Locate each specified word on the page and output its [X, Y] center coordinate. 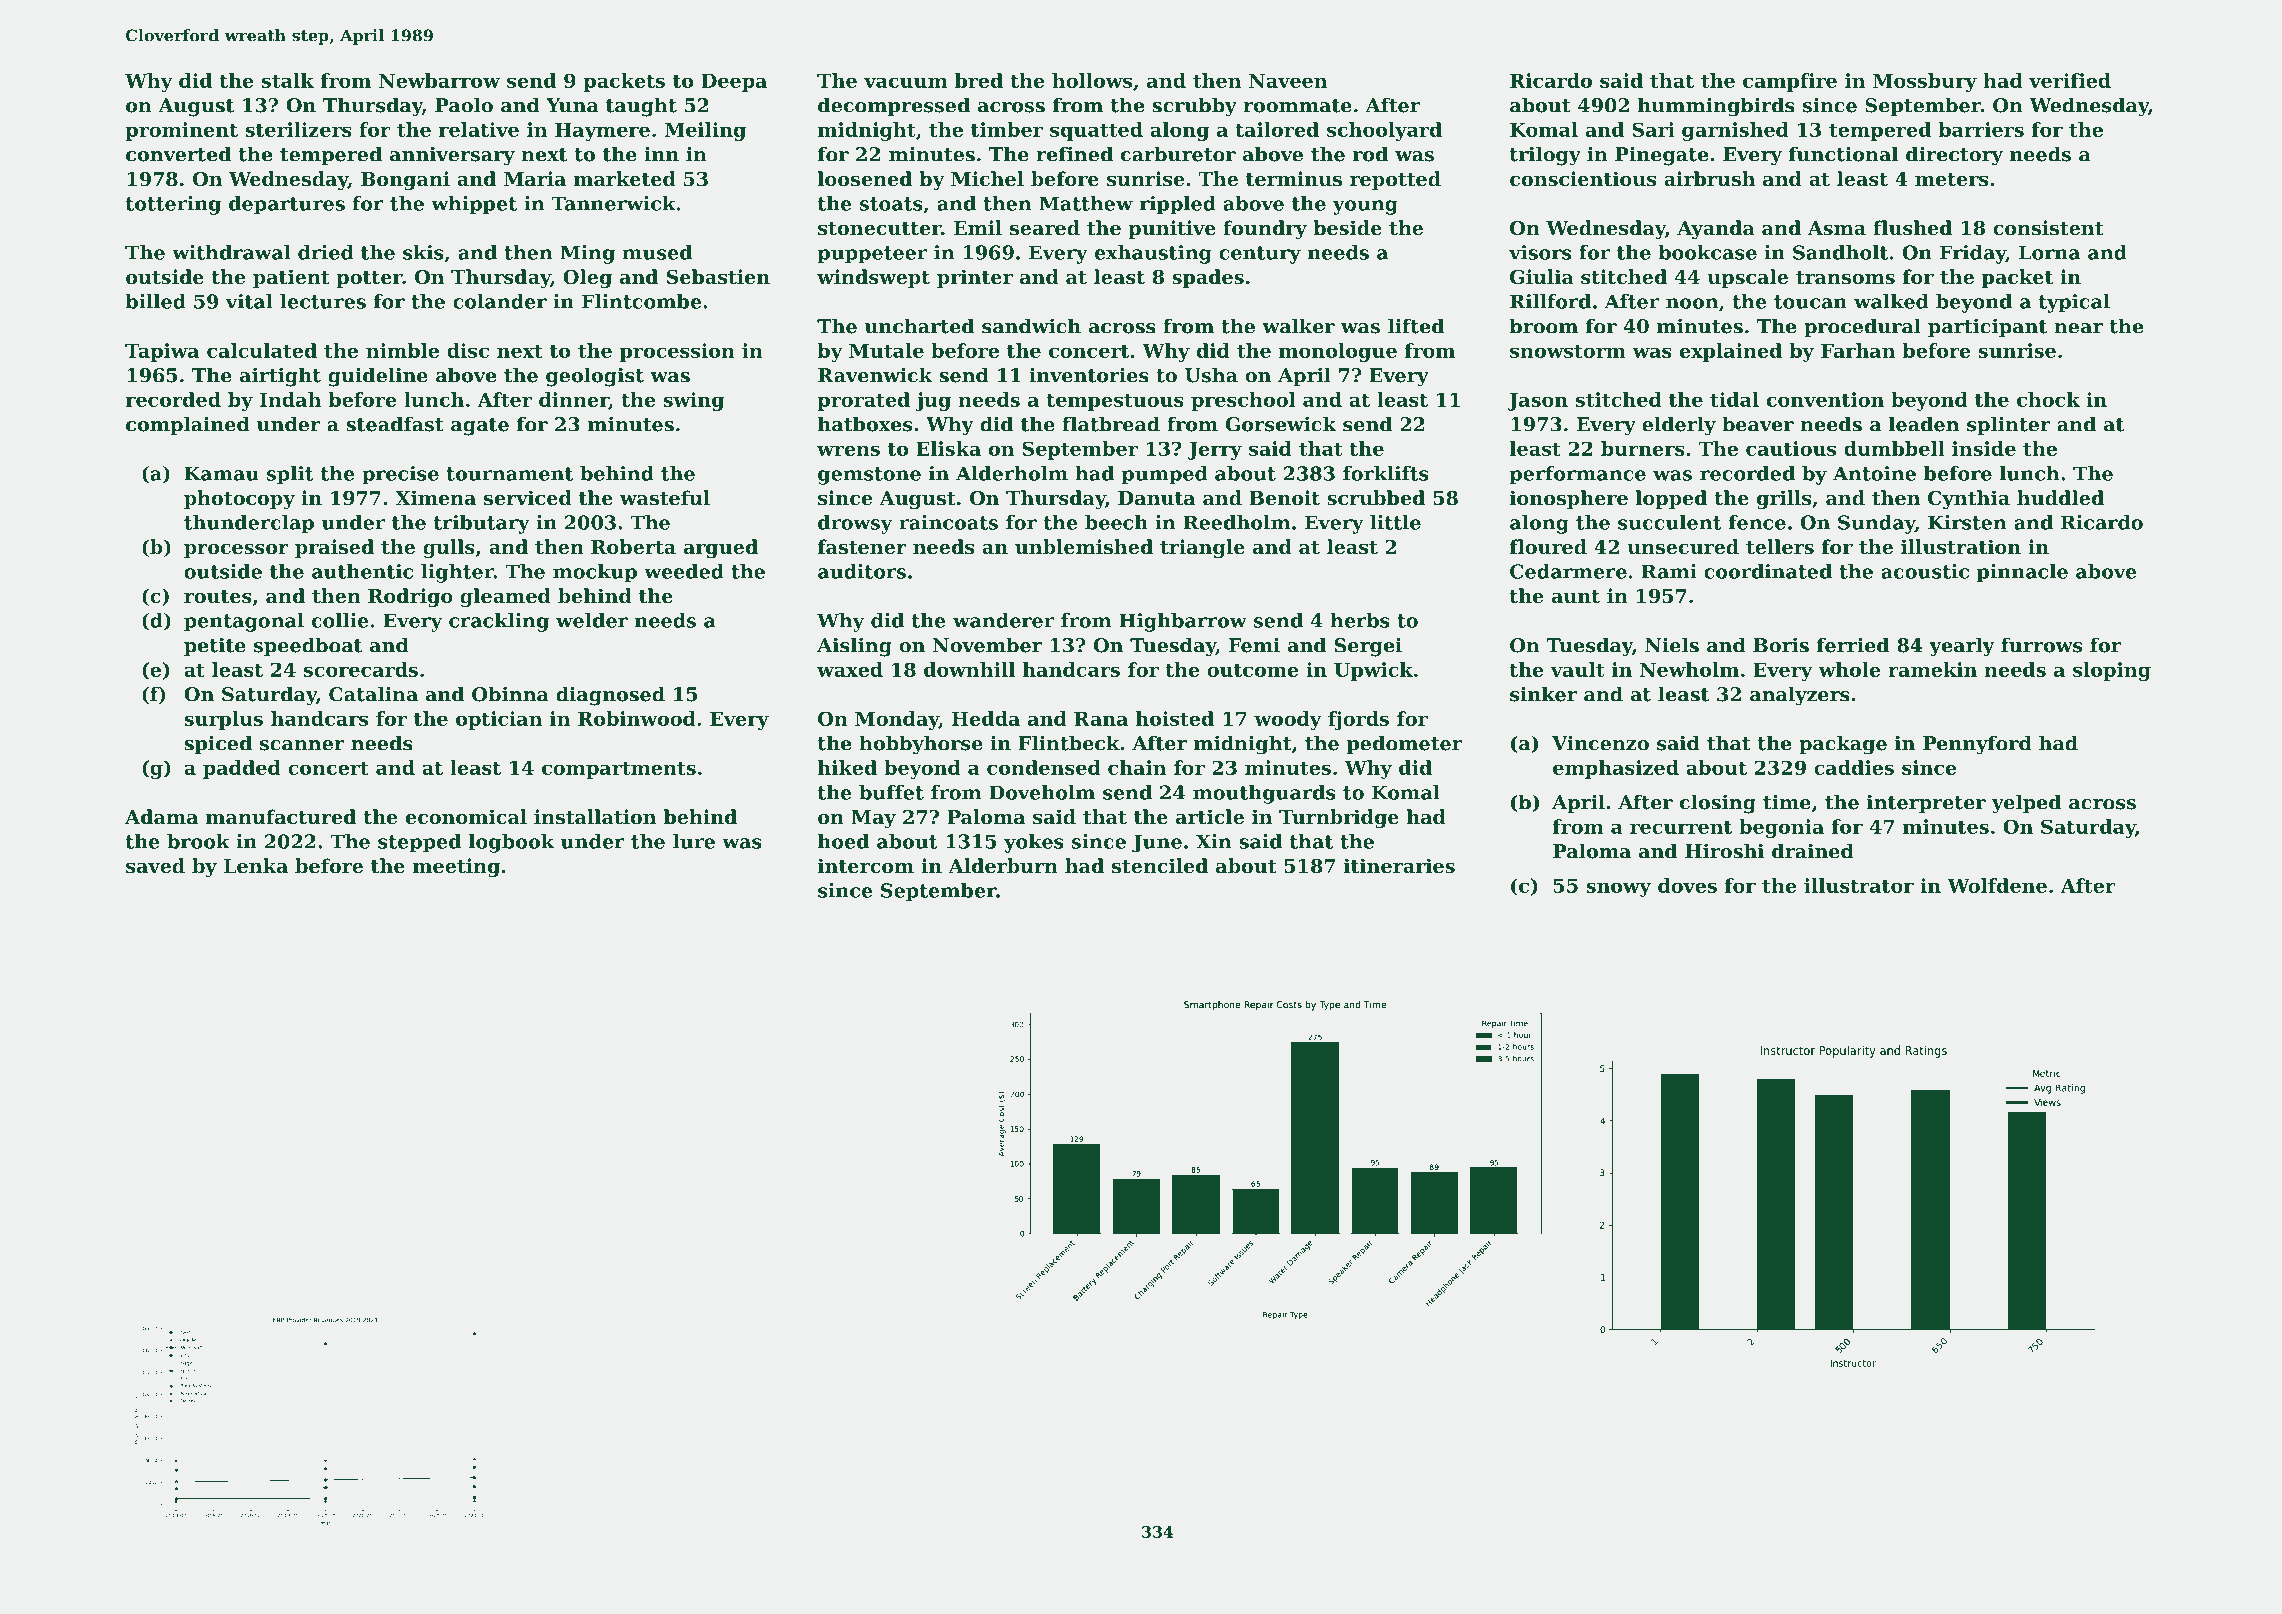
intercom [866, 865]
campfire [1790, 82]
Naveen [1288, 81]
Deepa [734, 83]
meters [1951, 180]
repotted [1395, 180]
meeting [456, 867]
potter [369, 279]
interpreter [1926, 804]
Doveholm [1042, 792]
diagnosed [610, 696]
